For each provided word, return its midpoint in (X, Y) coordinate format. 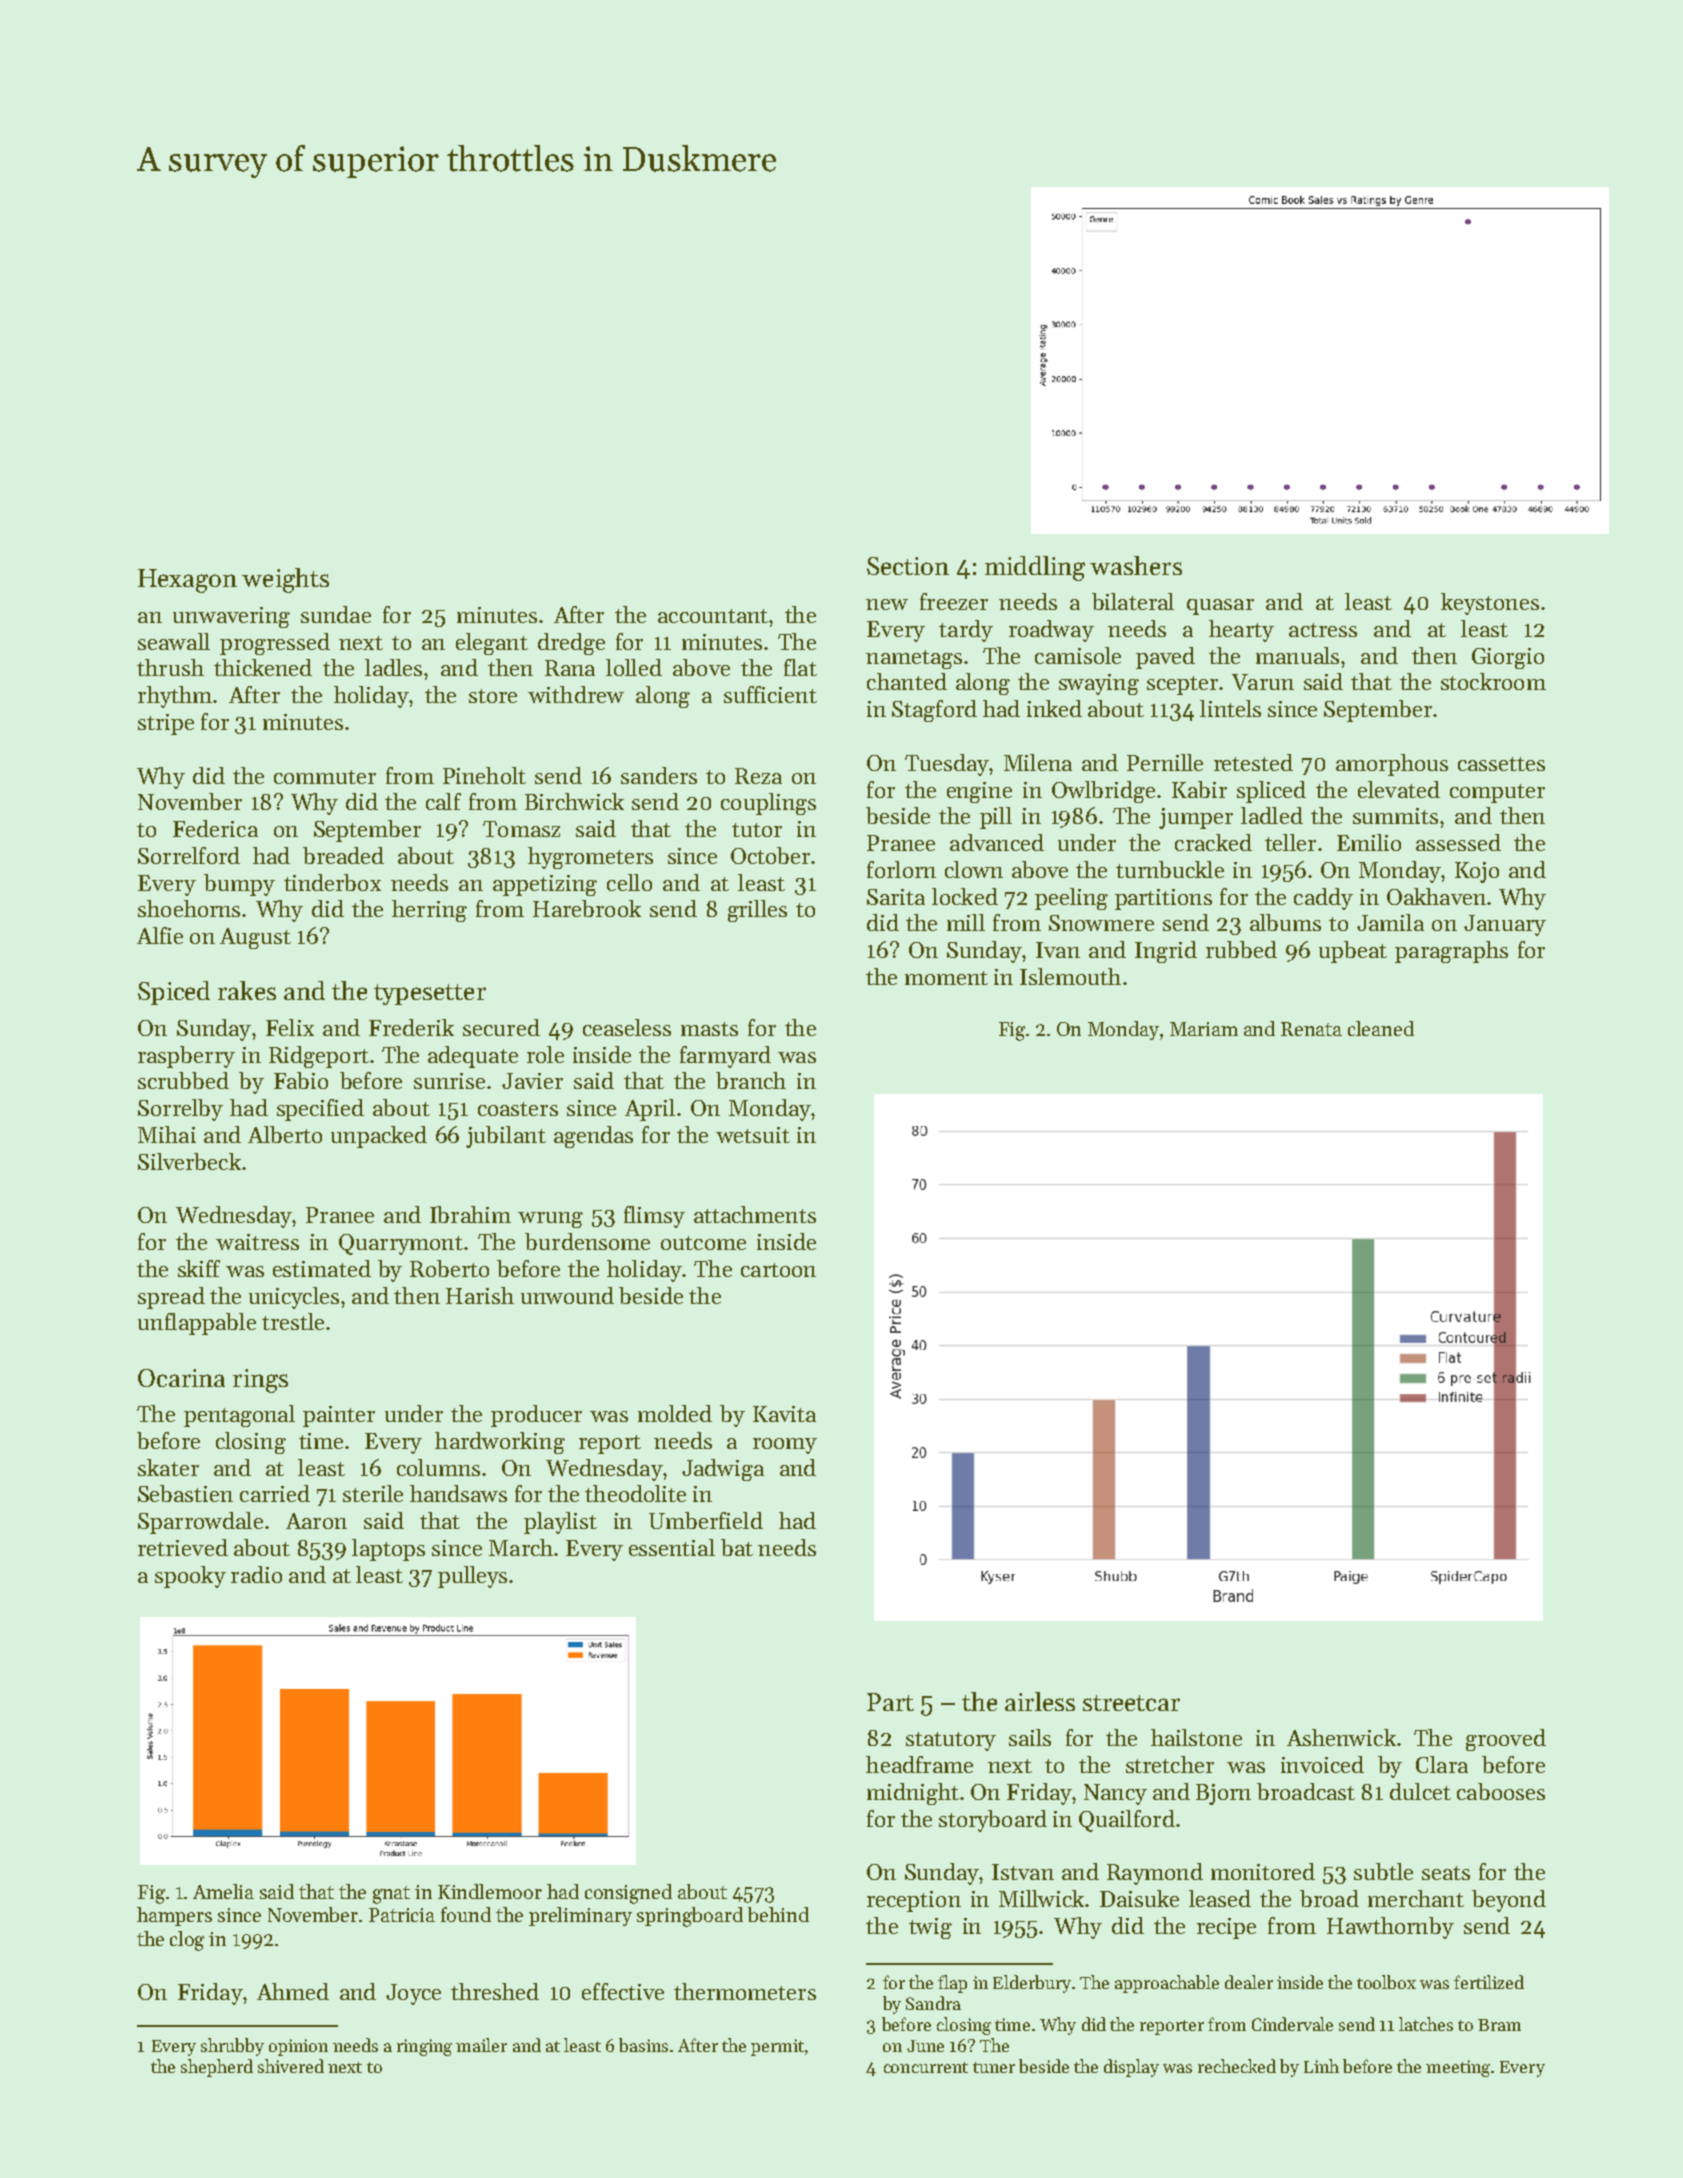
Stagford (934, 711)
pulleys (472, 1577)
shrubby (232, 2047)
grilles (757, 911)
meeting (1458, 2068)
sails (1030, 1737)
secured (501, 1027)
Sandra (933, 2003)
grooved (1506, 1740)
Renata (1311, 1029)
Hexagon (187, 581)
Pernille (1165, 762)
